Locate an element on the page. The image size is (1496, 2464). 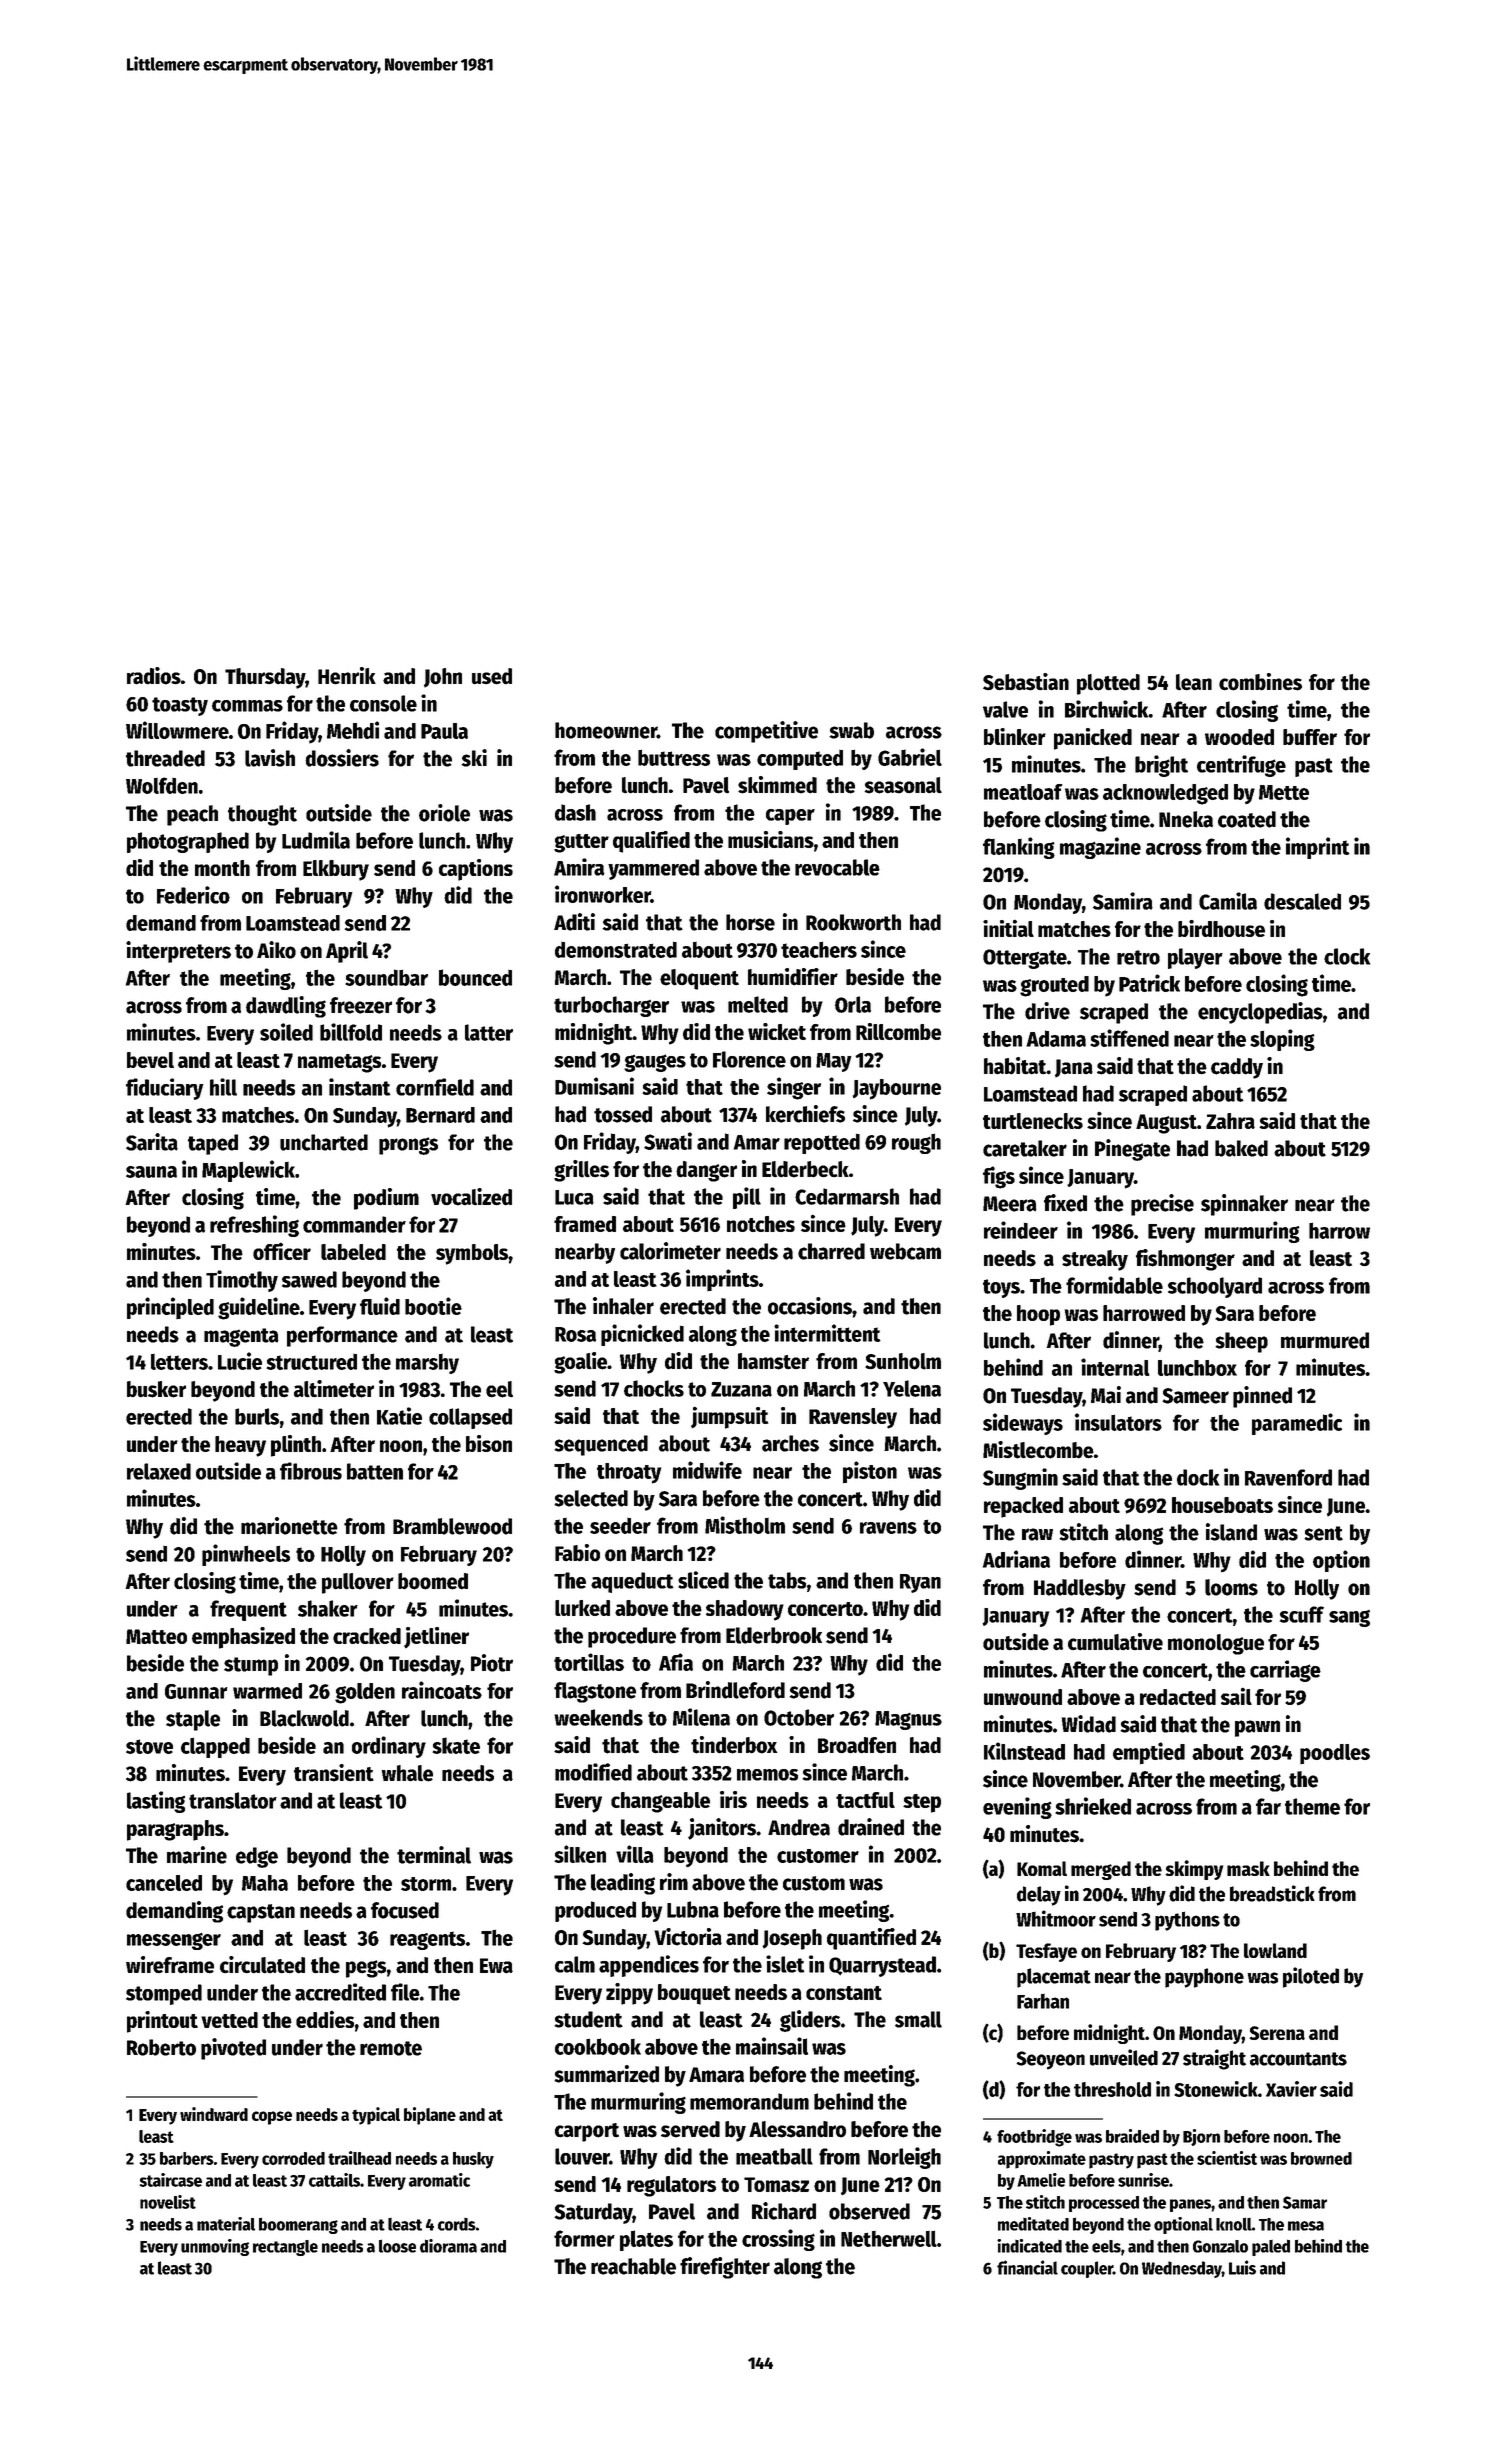
principled is located at coordinates (170, 1308).
